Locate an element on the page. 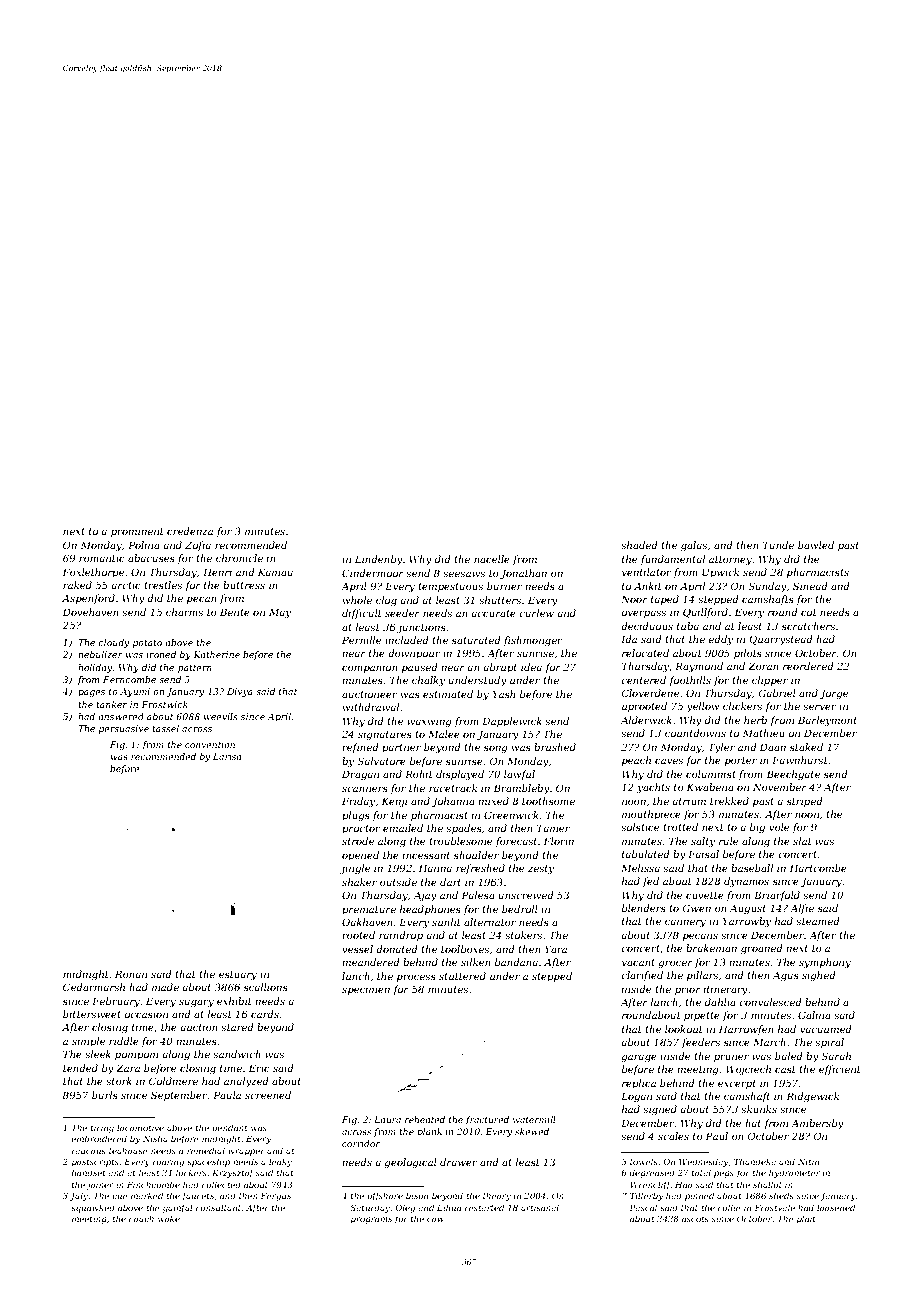 This page has height=1308, width=924. Lindenby is located at coordinates (379, 560).
